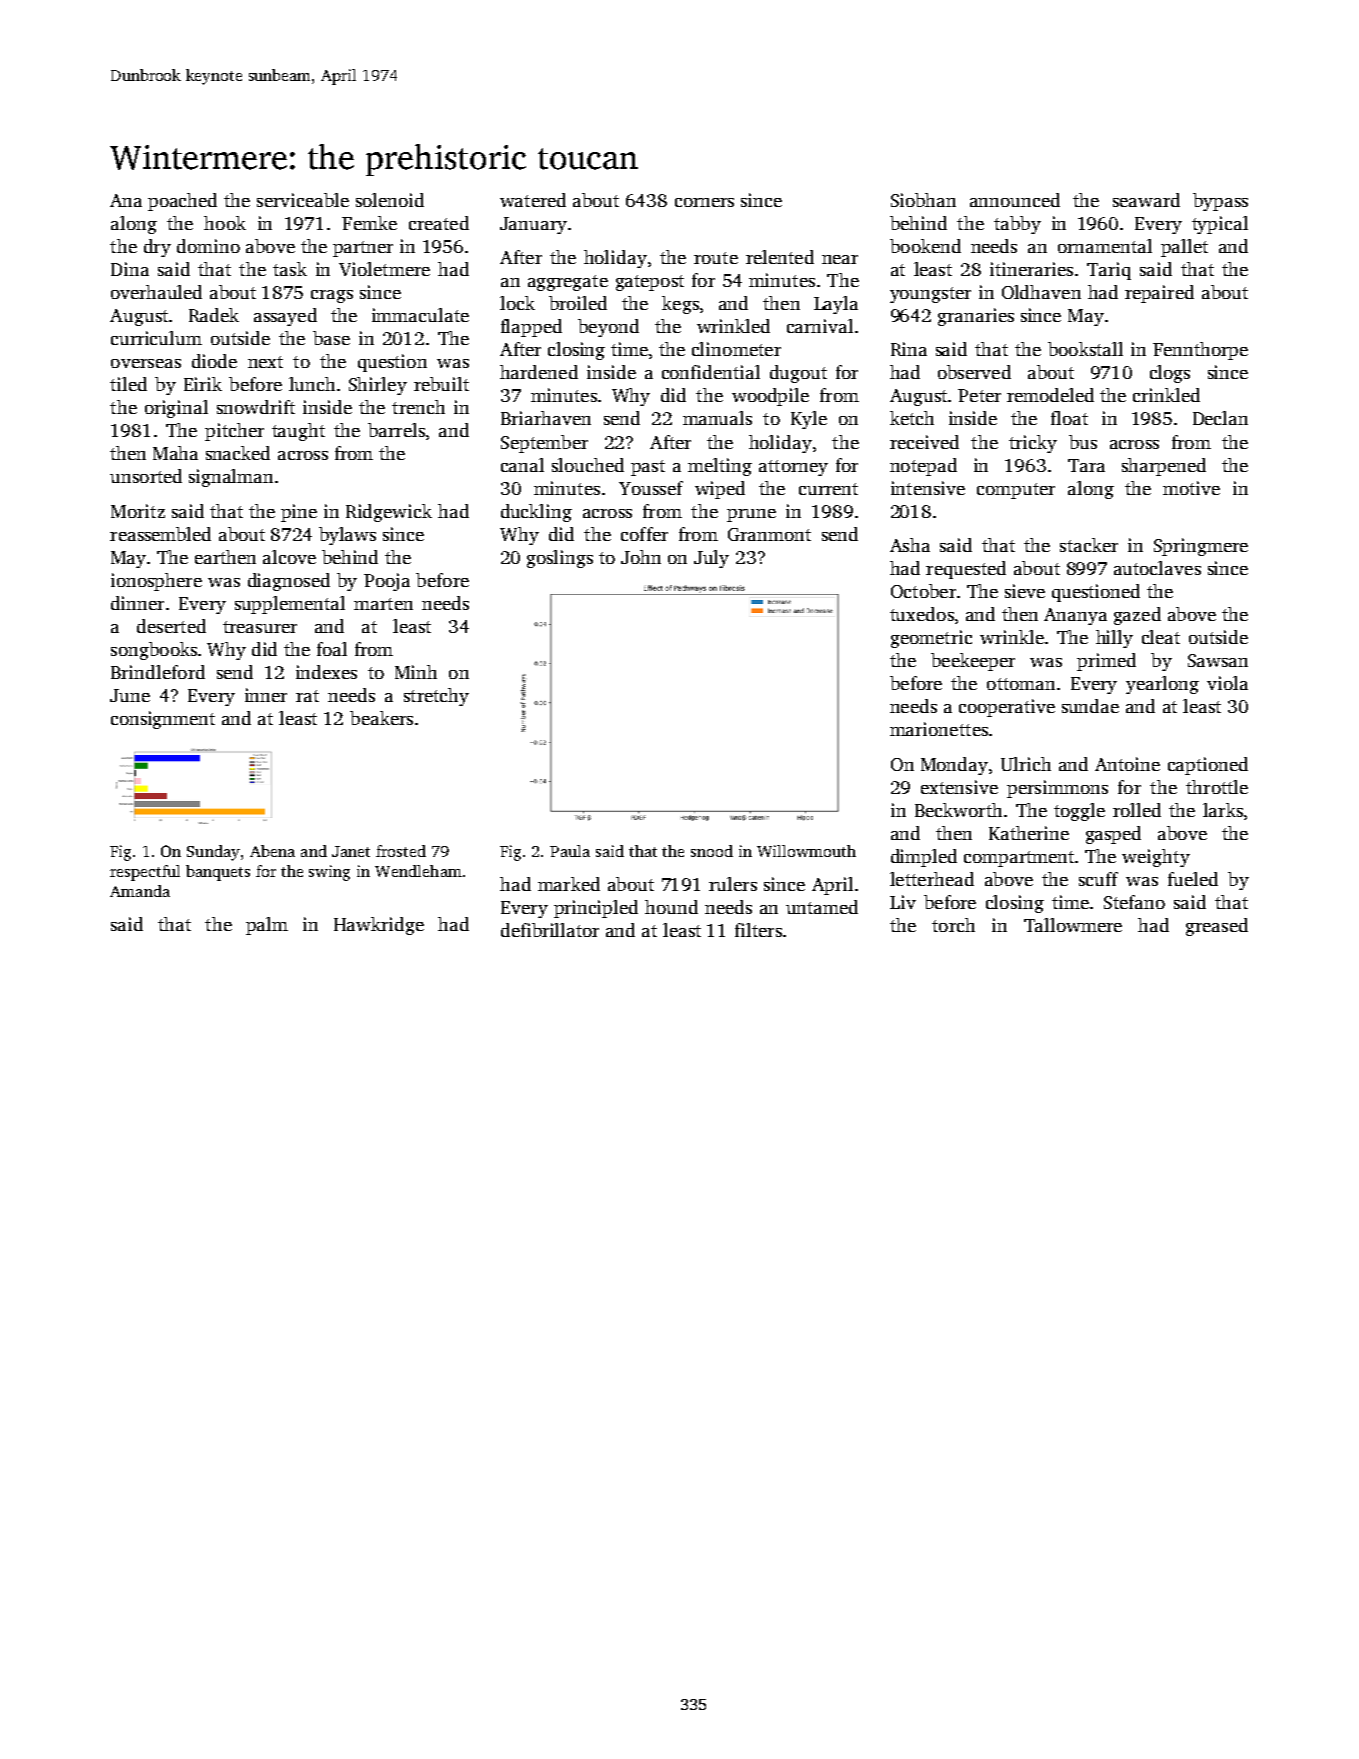  What do you see at coordinates (1106, 662) in the screenshot?
I see `primed` at bounding box center [1106, 662].
